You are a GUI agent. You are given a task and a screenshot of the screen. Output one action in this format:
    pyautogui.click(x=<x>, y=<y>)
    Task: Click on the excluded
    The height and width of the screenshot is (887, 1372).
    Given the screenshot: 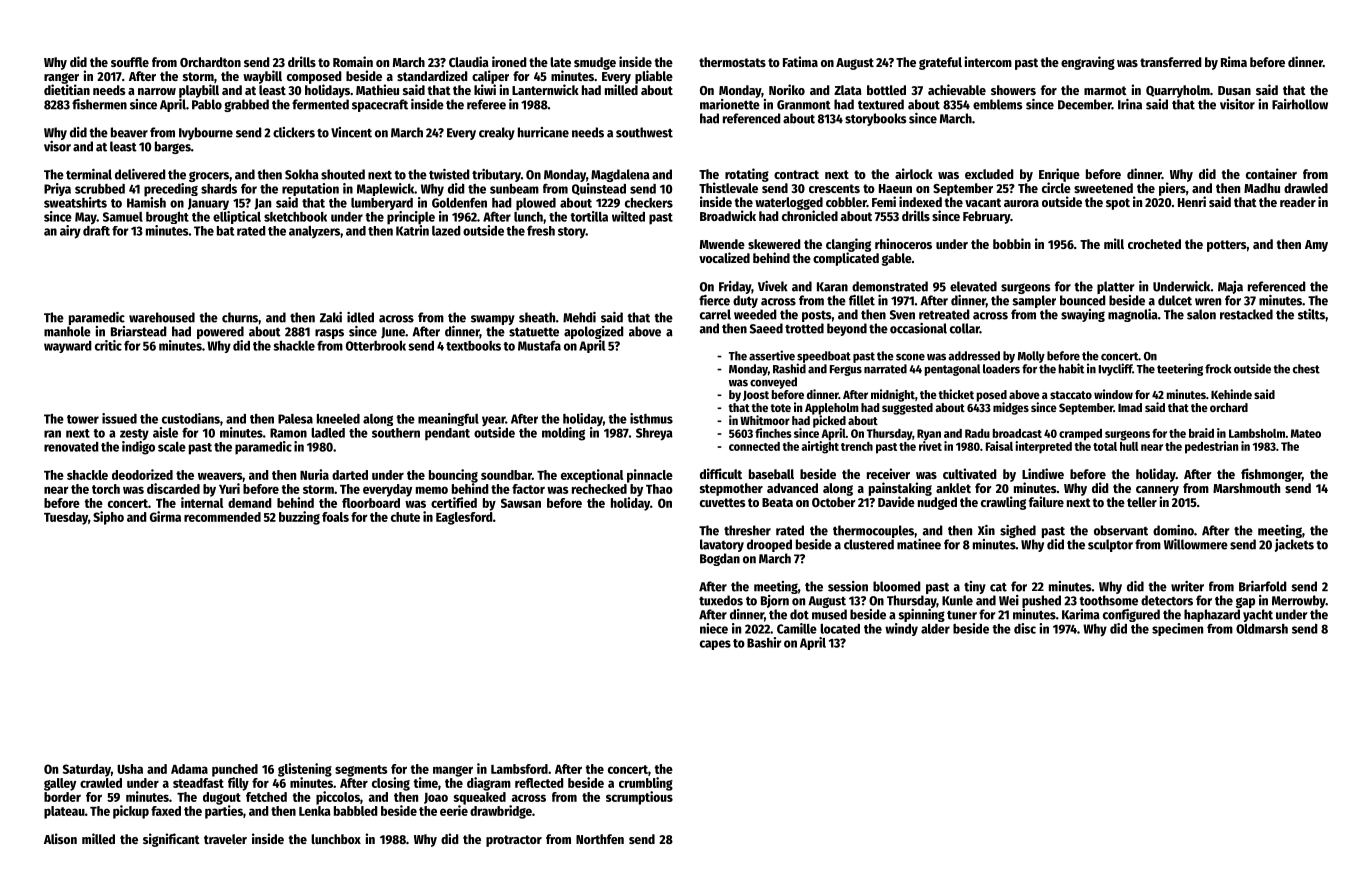 What is the action you would take?
    pyautogui.click(x=989, y=174)
